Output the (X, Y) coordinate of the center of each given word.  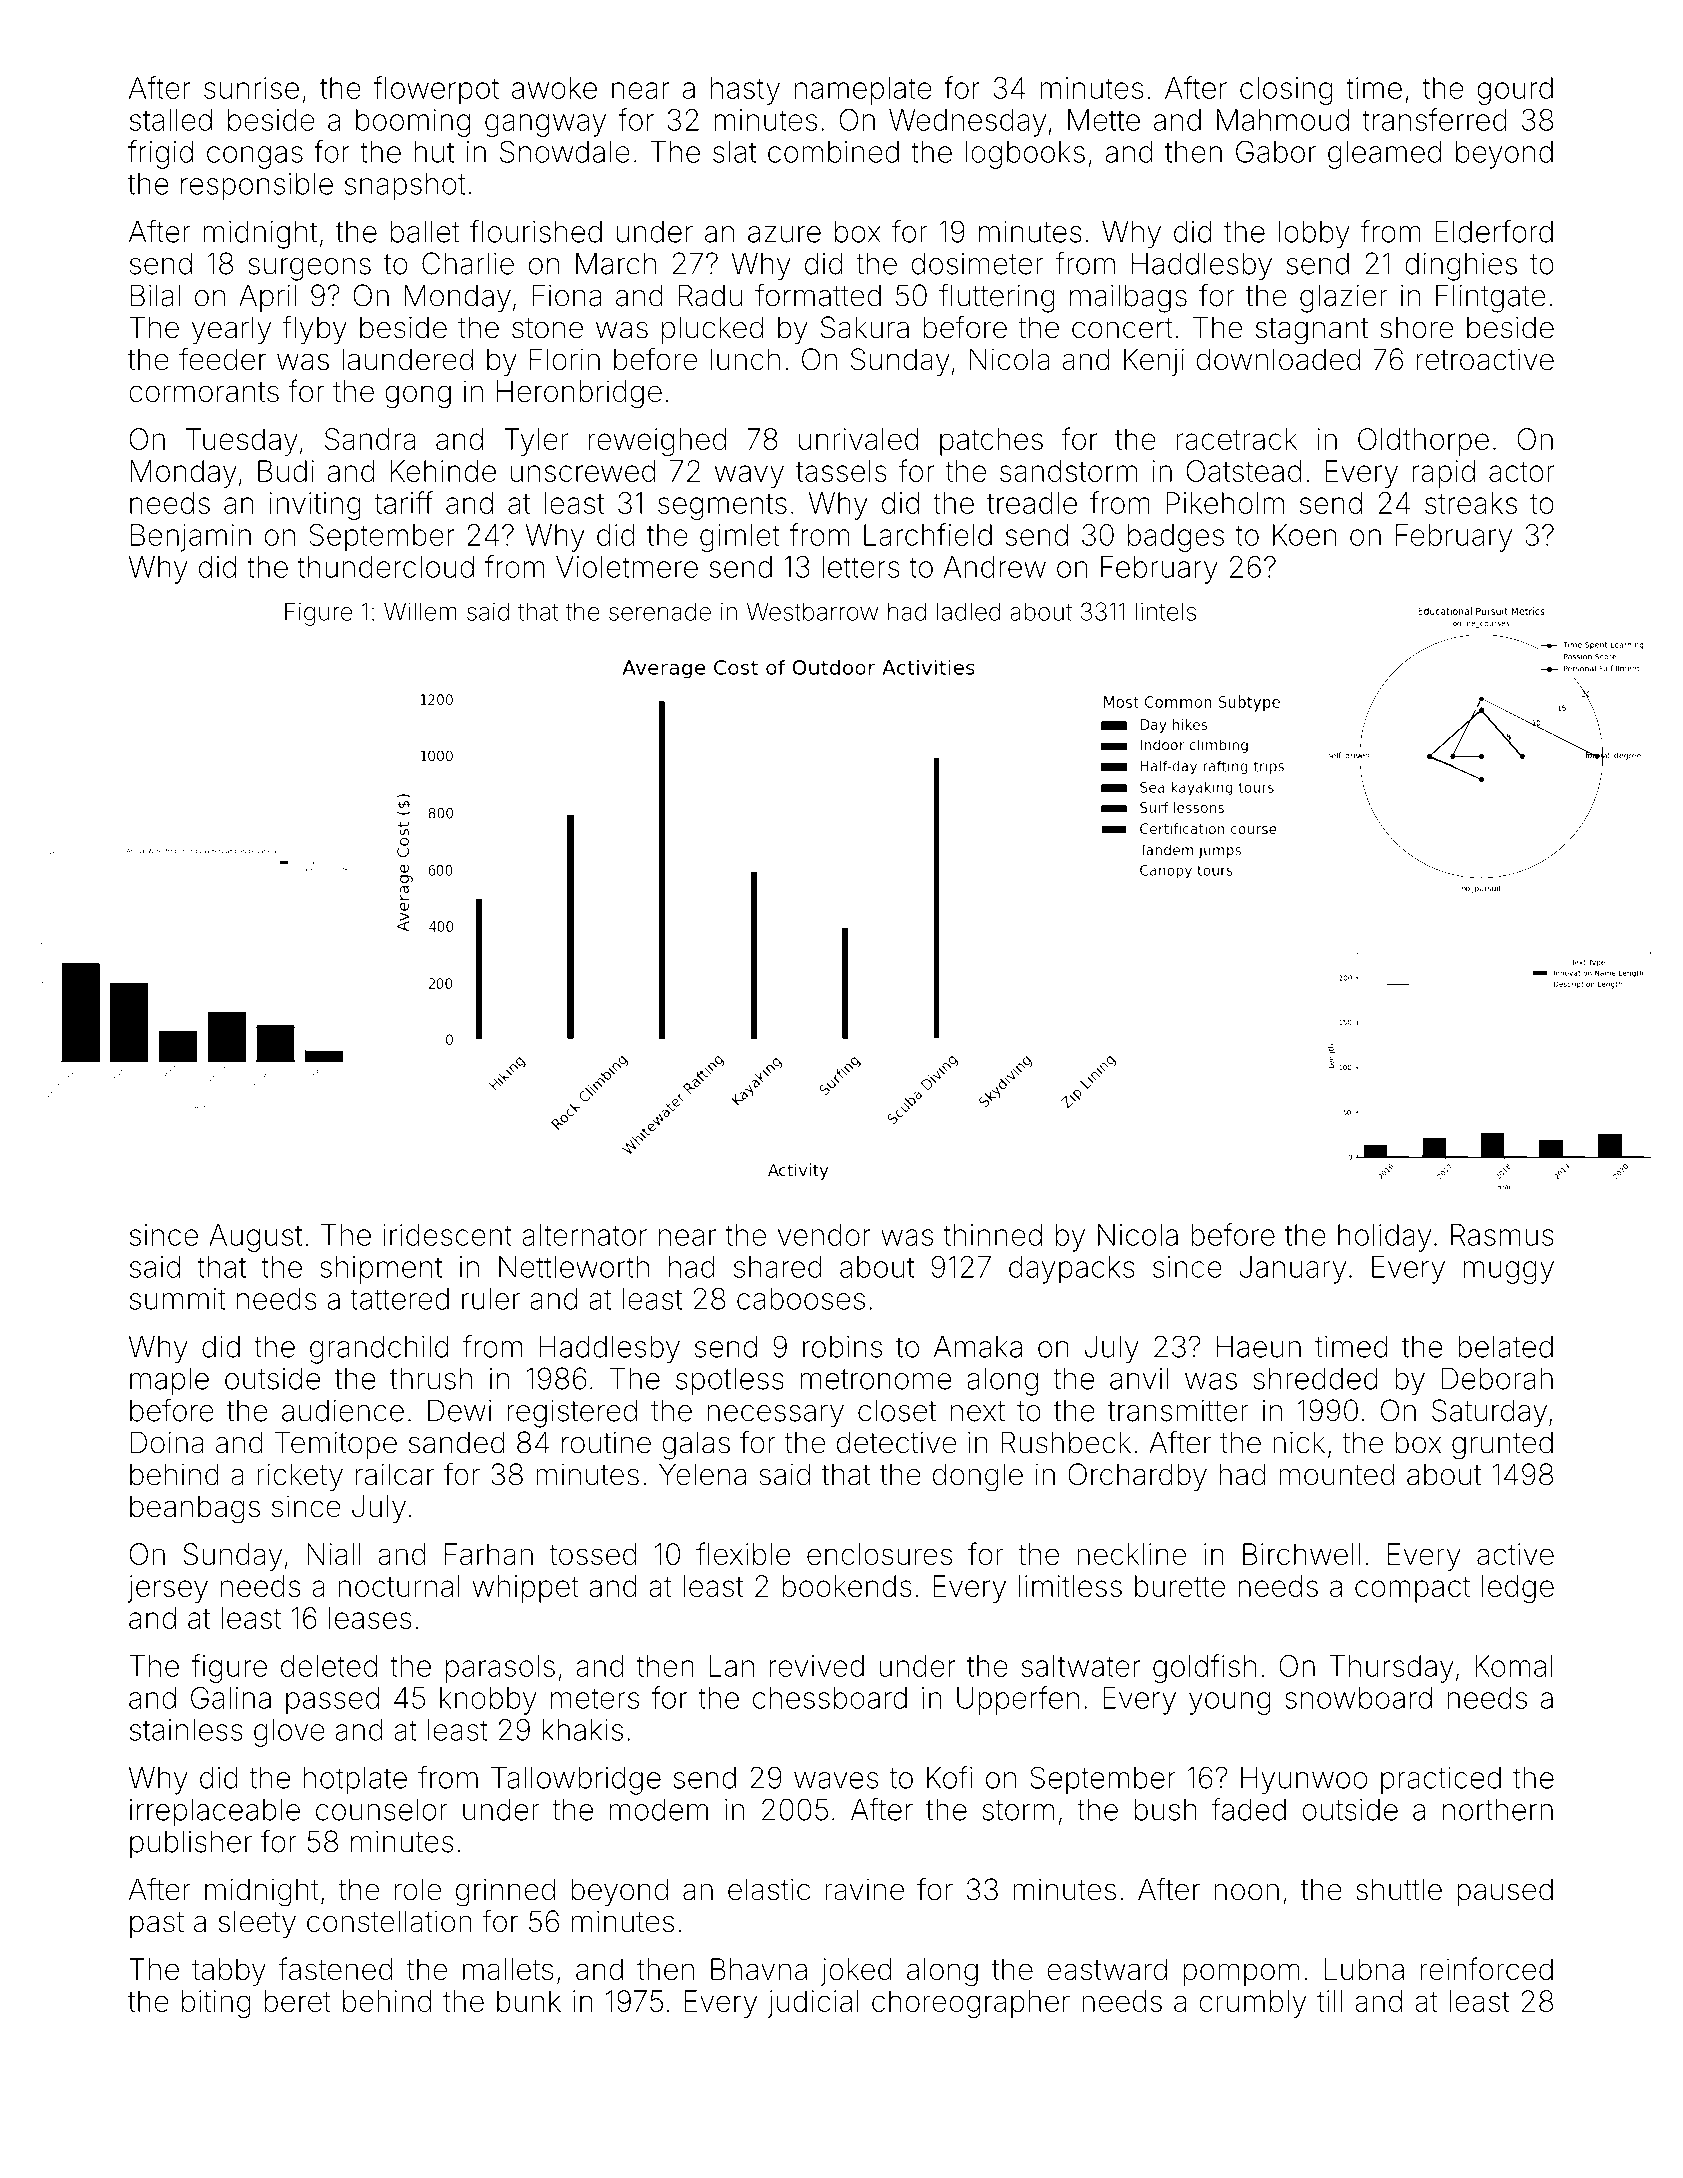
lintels (1166, 611)
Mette (1104, 120)
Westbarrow (812, 611)
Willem (420, 611)
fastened (336, 1969)
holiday (1384, 1238)
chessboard (830, 1698)
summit (177, 1299)
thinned (993, 1235)
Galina (231, 1698)
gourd (1515, 91)
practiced (1441, 1781)
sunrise (251, 88)
